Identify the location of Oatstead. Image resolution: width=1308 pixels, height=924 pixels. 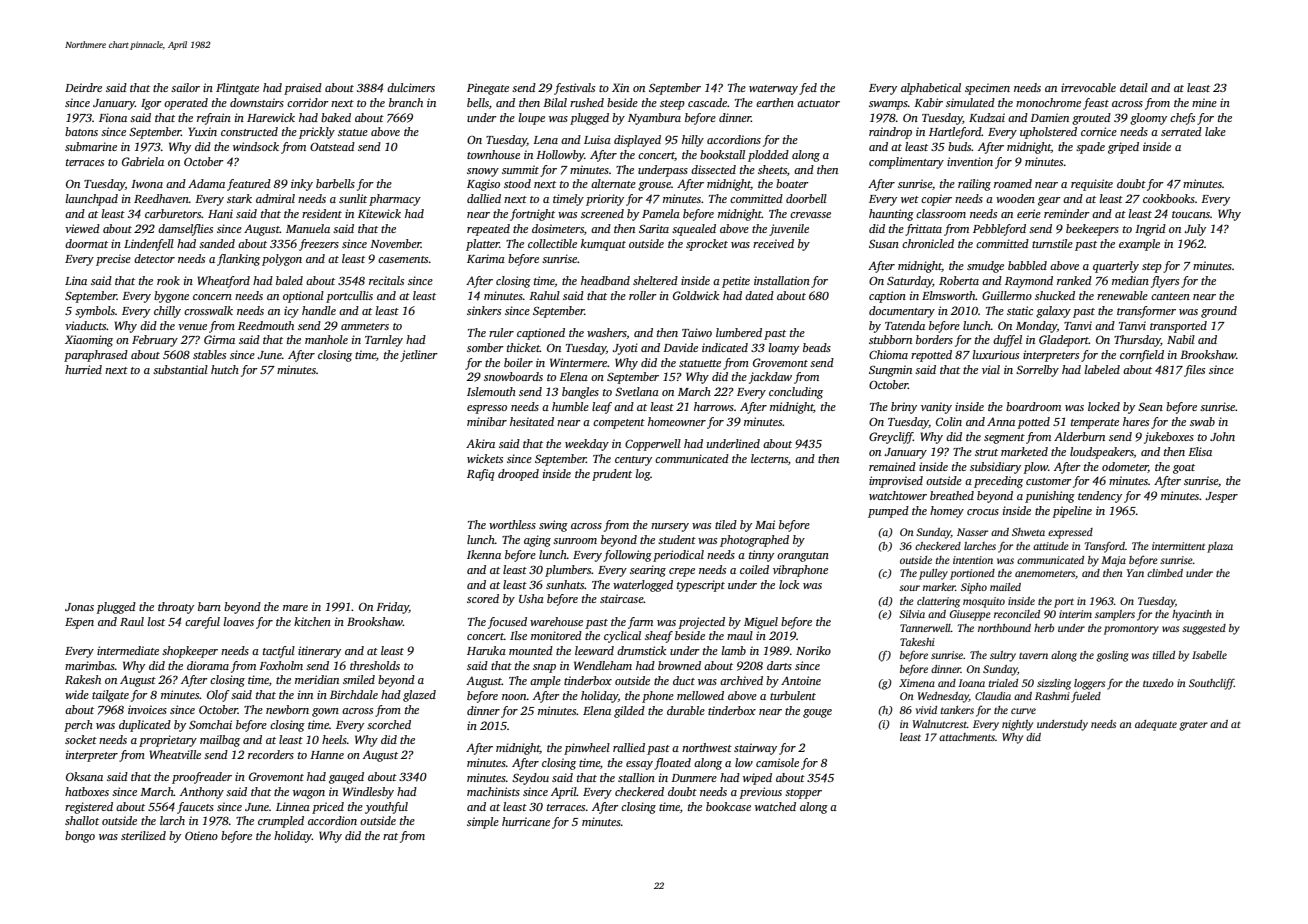
(332, 146).
